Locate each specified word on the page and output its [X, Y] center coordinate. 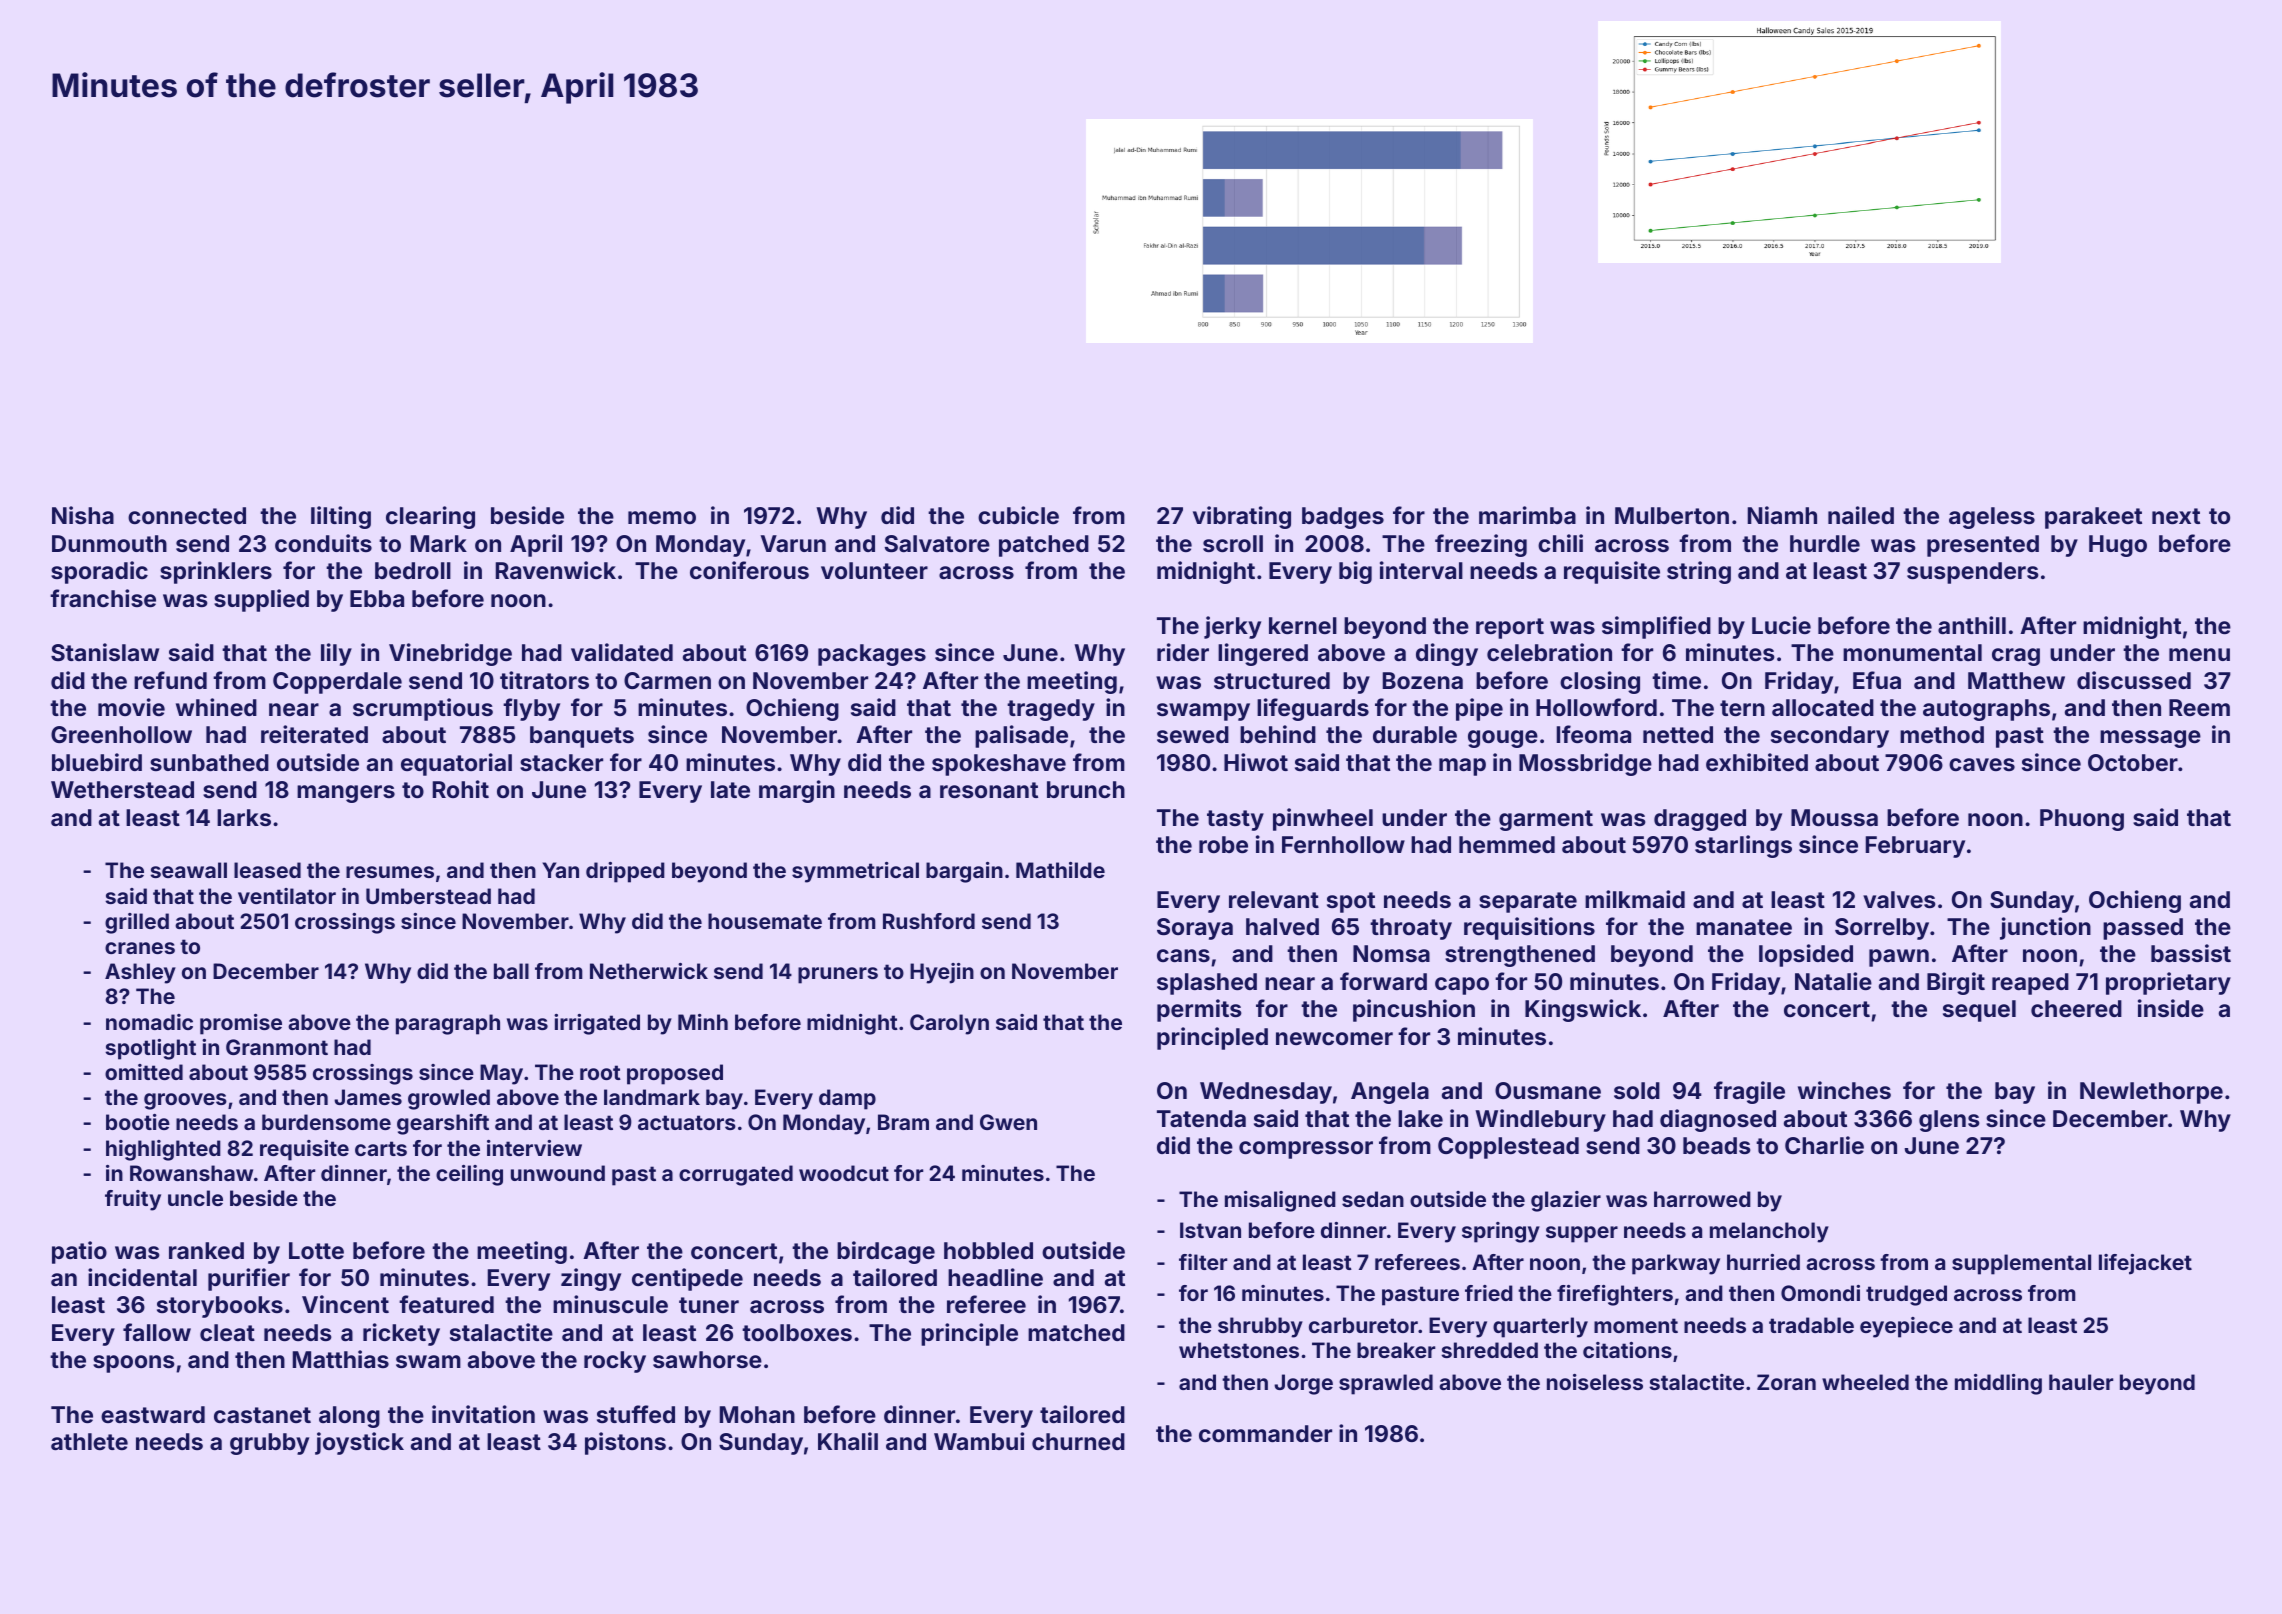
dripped [625, 872]
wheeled [1865, 1382]
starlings [1743, 846]
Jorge [1303, 1384]
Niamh [1782, 515]
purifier [249, 1279]
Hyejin [942, 973]
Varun [793, 543]
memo [662, 517]
